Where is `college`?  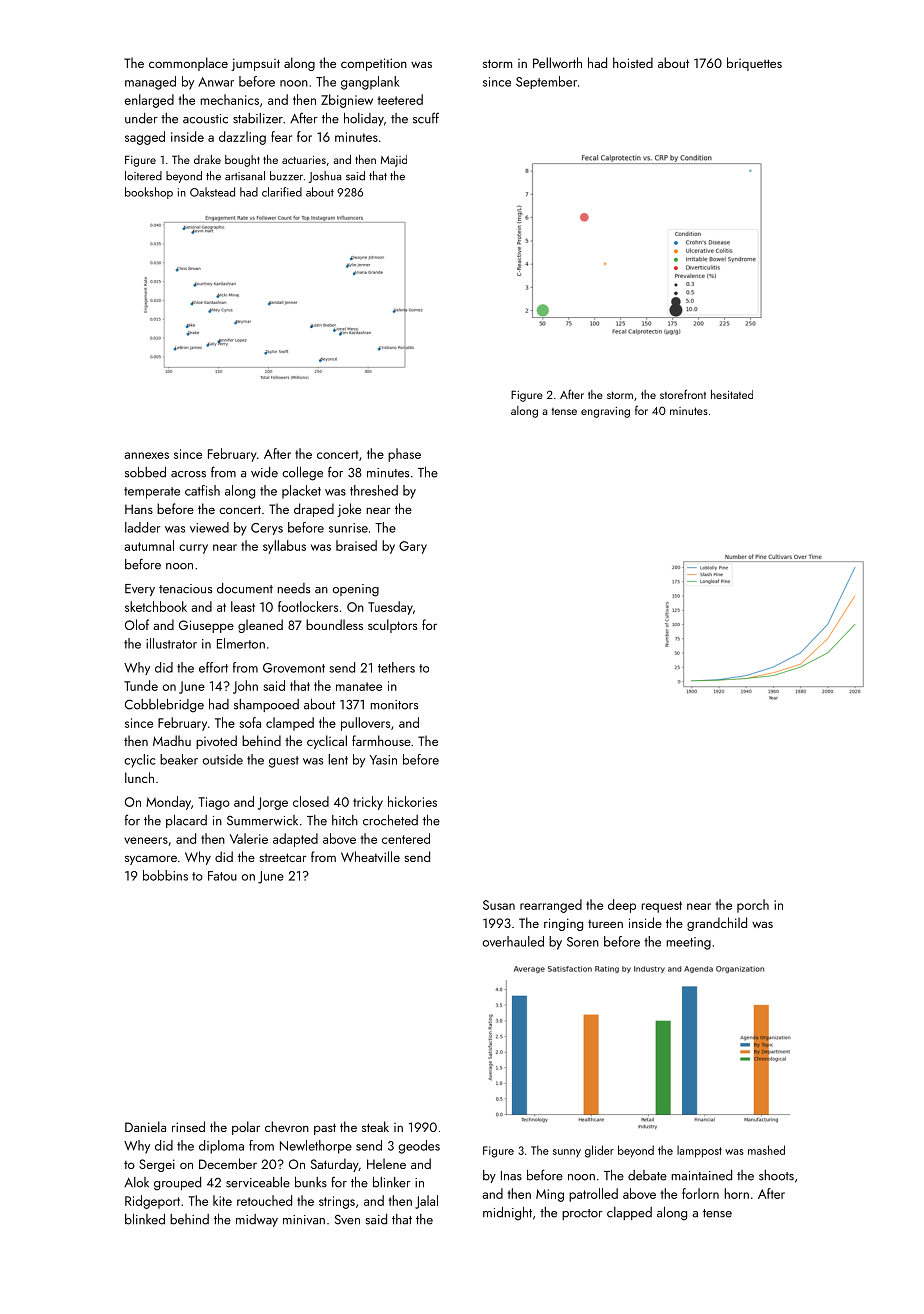 college is located at coordinates (302, 474).
